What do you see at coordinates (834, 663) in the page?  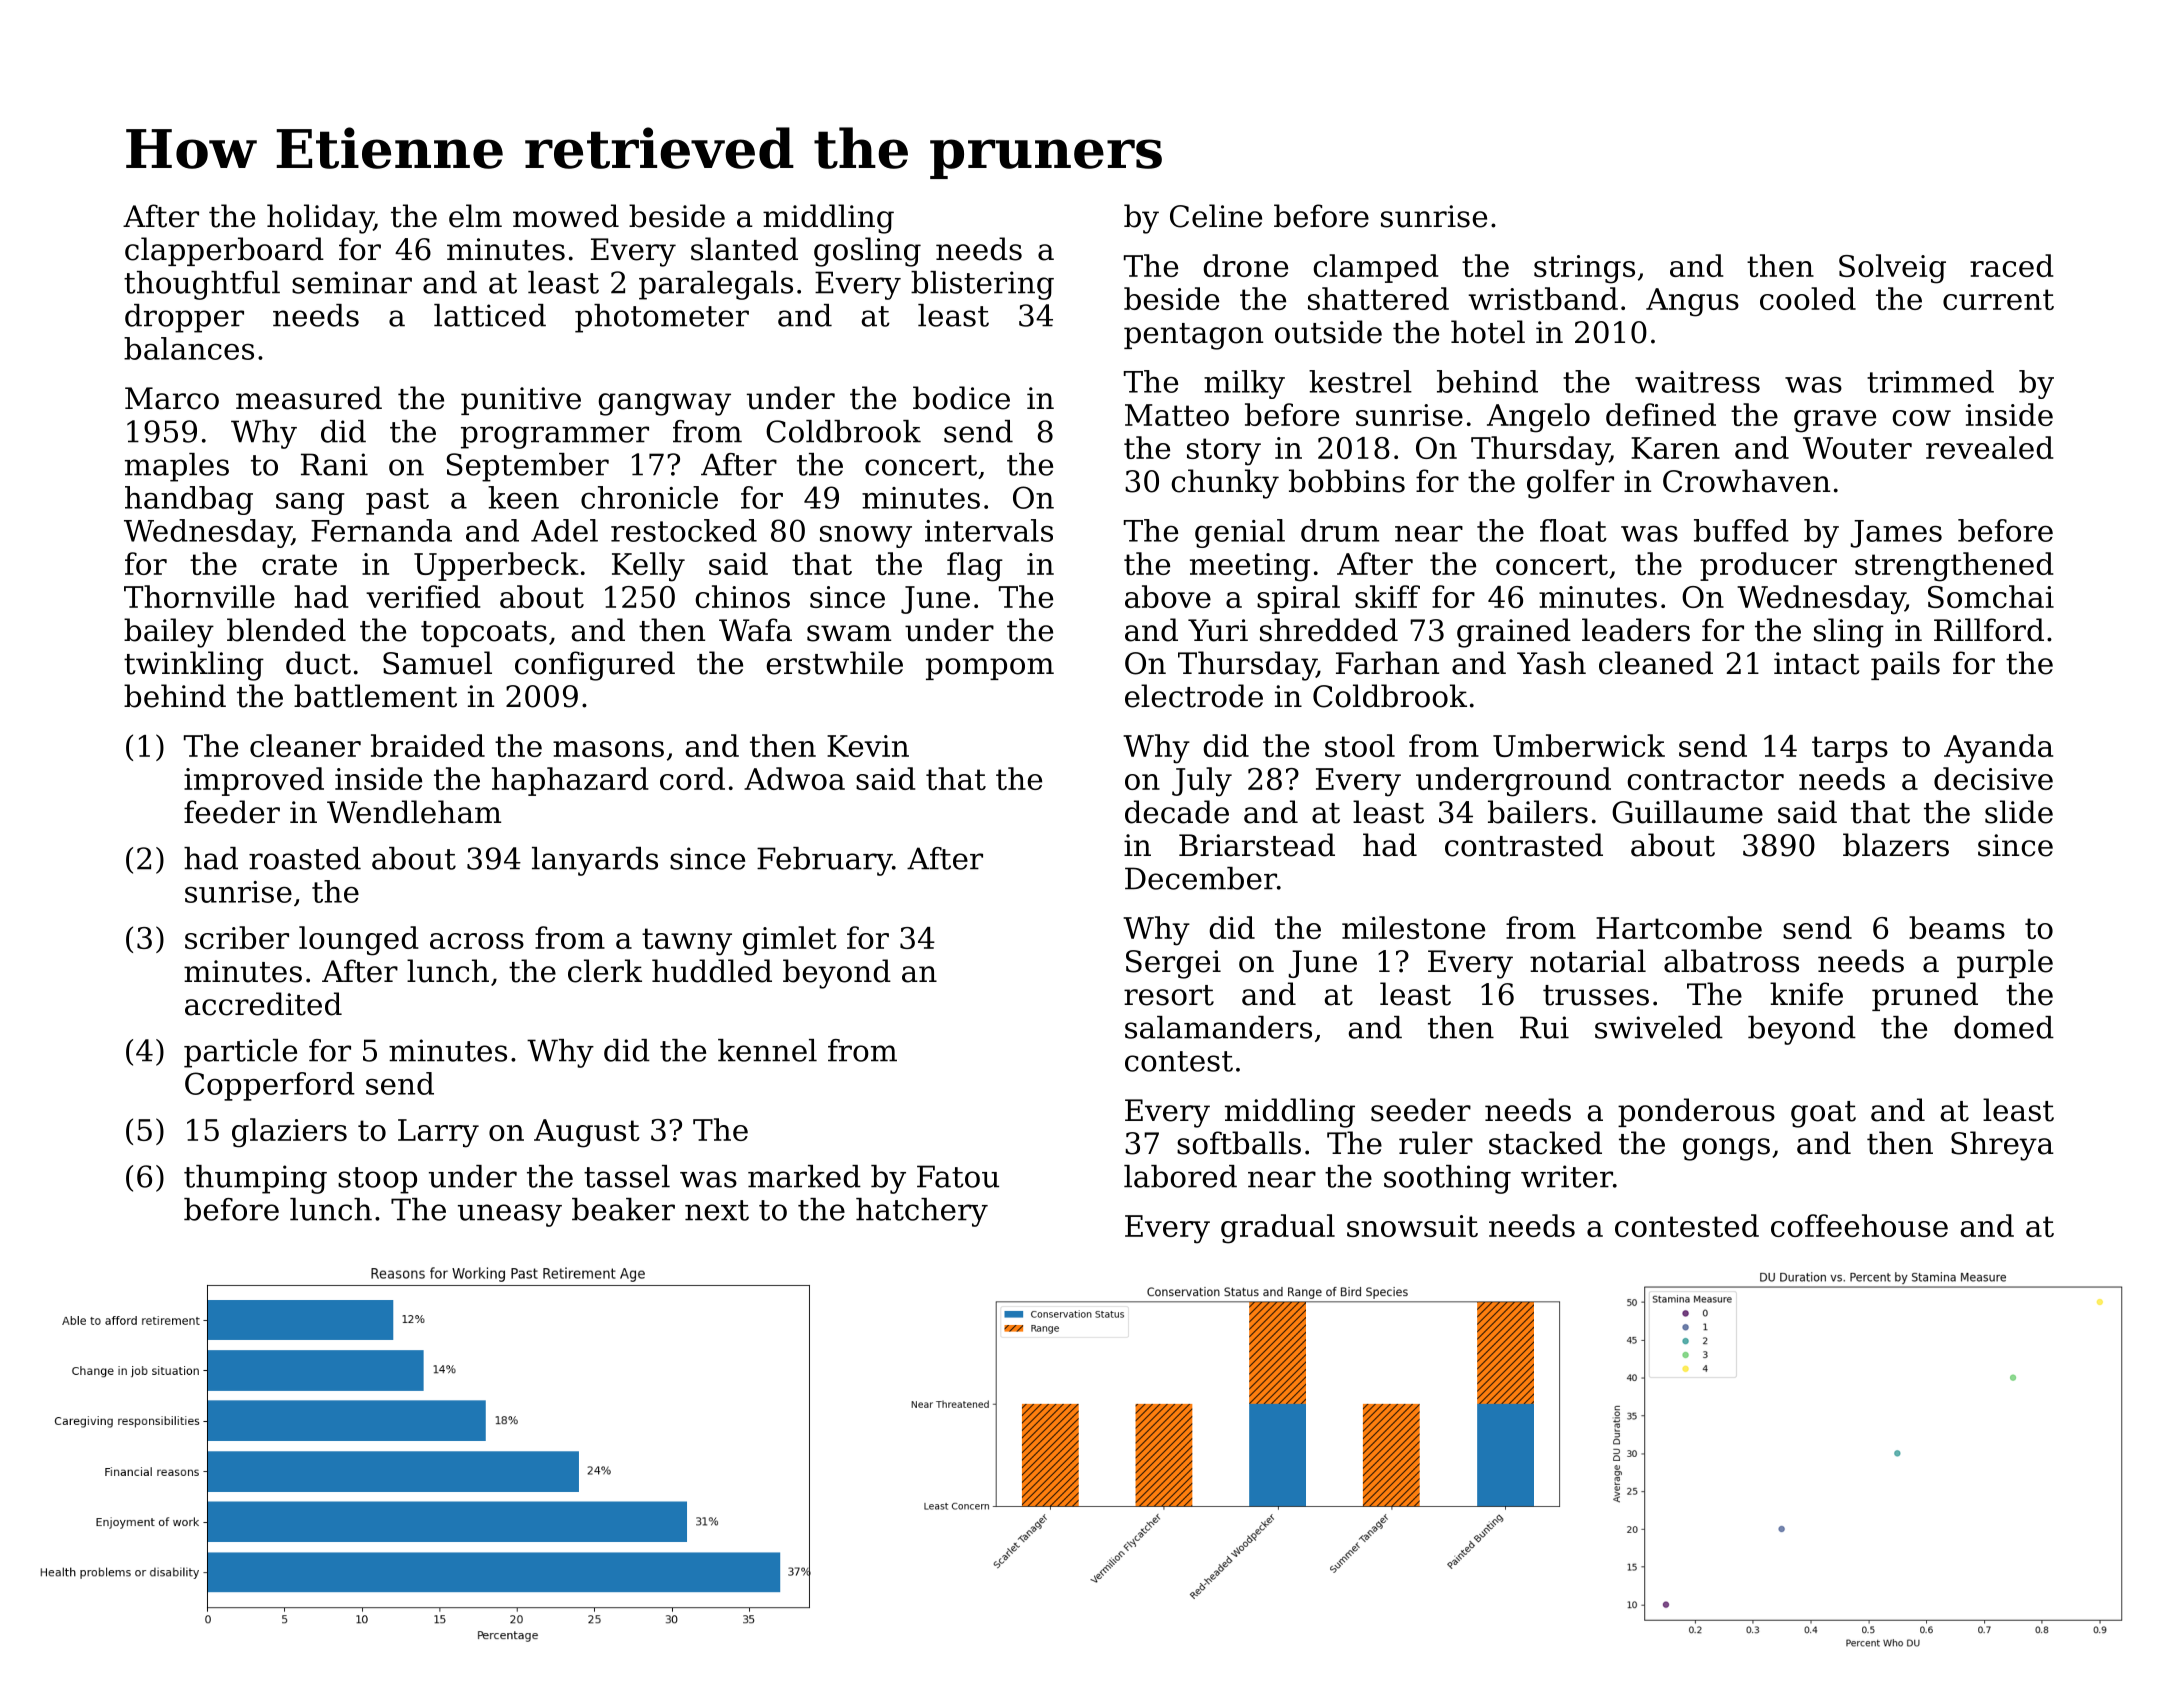 I see `erstwhile` at bounding box center [834, 663].
